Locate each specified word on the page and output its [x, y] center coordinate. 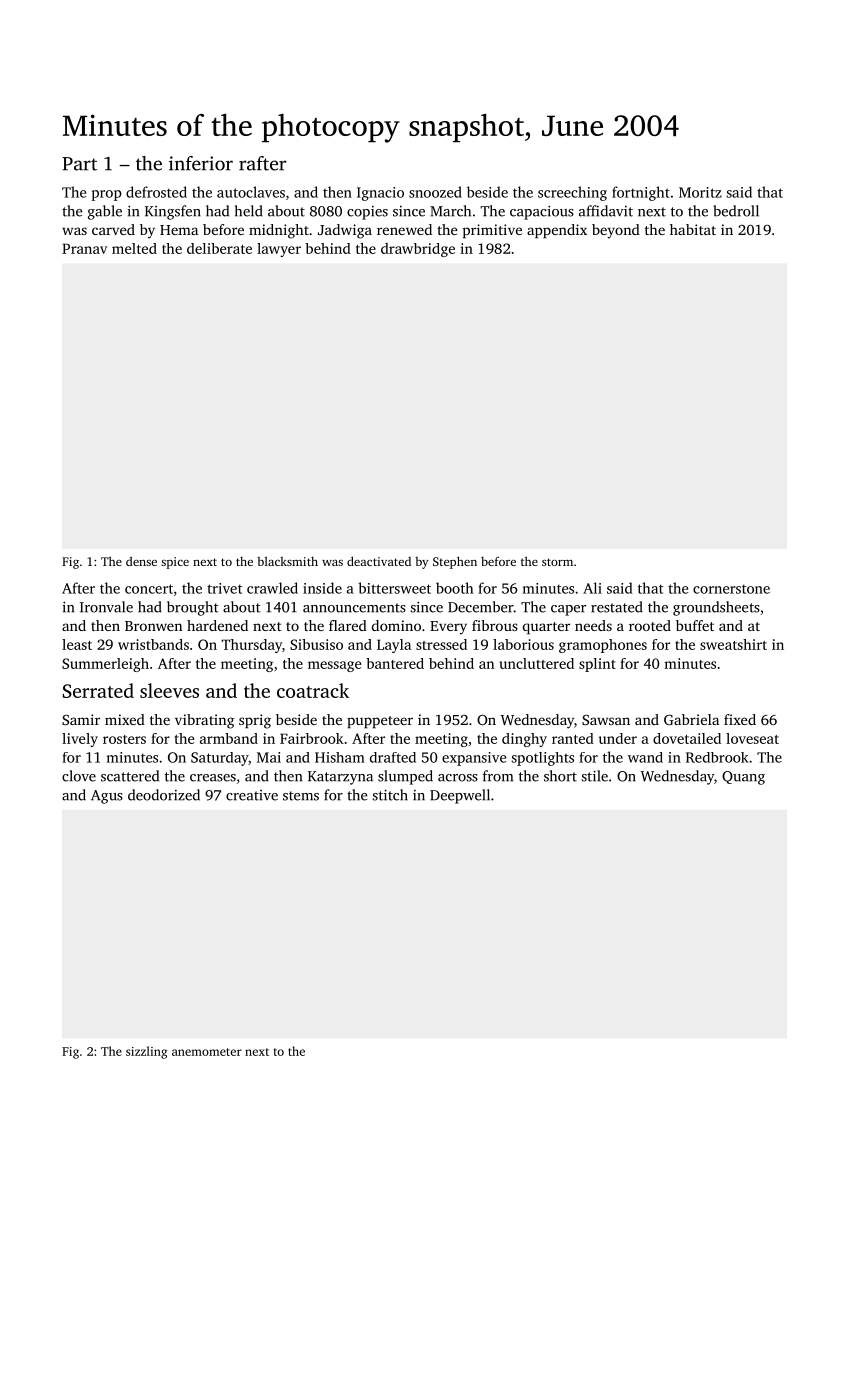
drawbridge [418, 250]
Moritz [700, 192]
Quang [743, 778]
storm [557, 562]
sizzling [146, 1052]
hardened [217, 625]
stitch [390, 795]
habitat [693, 229]
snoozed [435, 192]
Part [79, 164]
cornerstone [731, 589]
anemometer [207, 1052]
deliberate [219, 248]
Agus [107, 797]
